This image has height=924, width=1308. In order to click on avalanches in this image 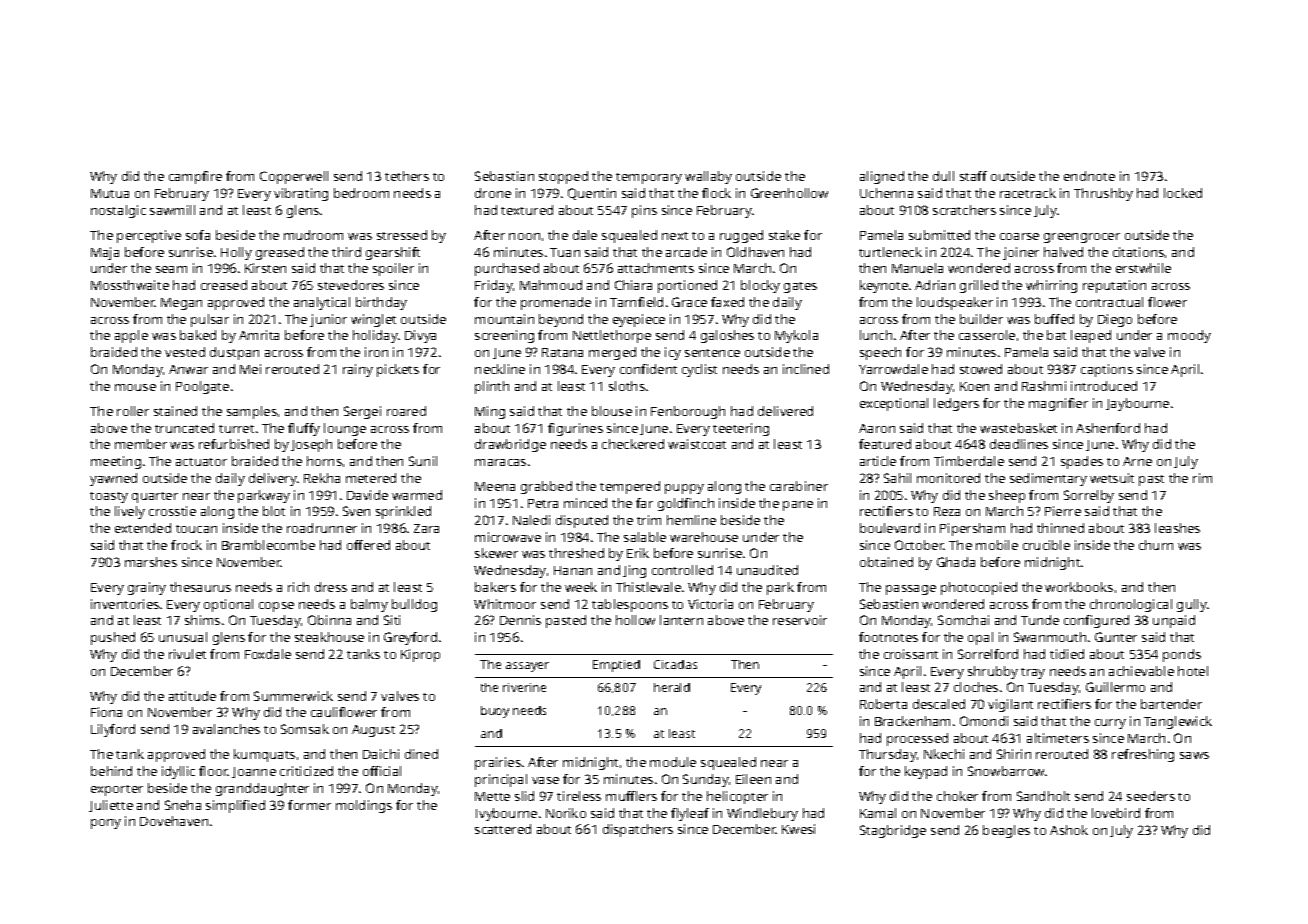, I will do `click(226, 729)`.
